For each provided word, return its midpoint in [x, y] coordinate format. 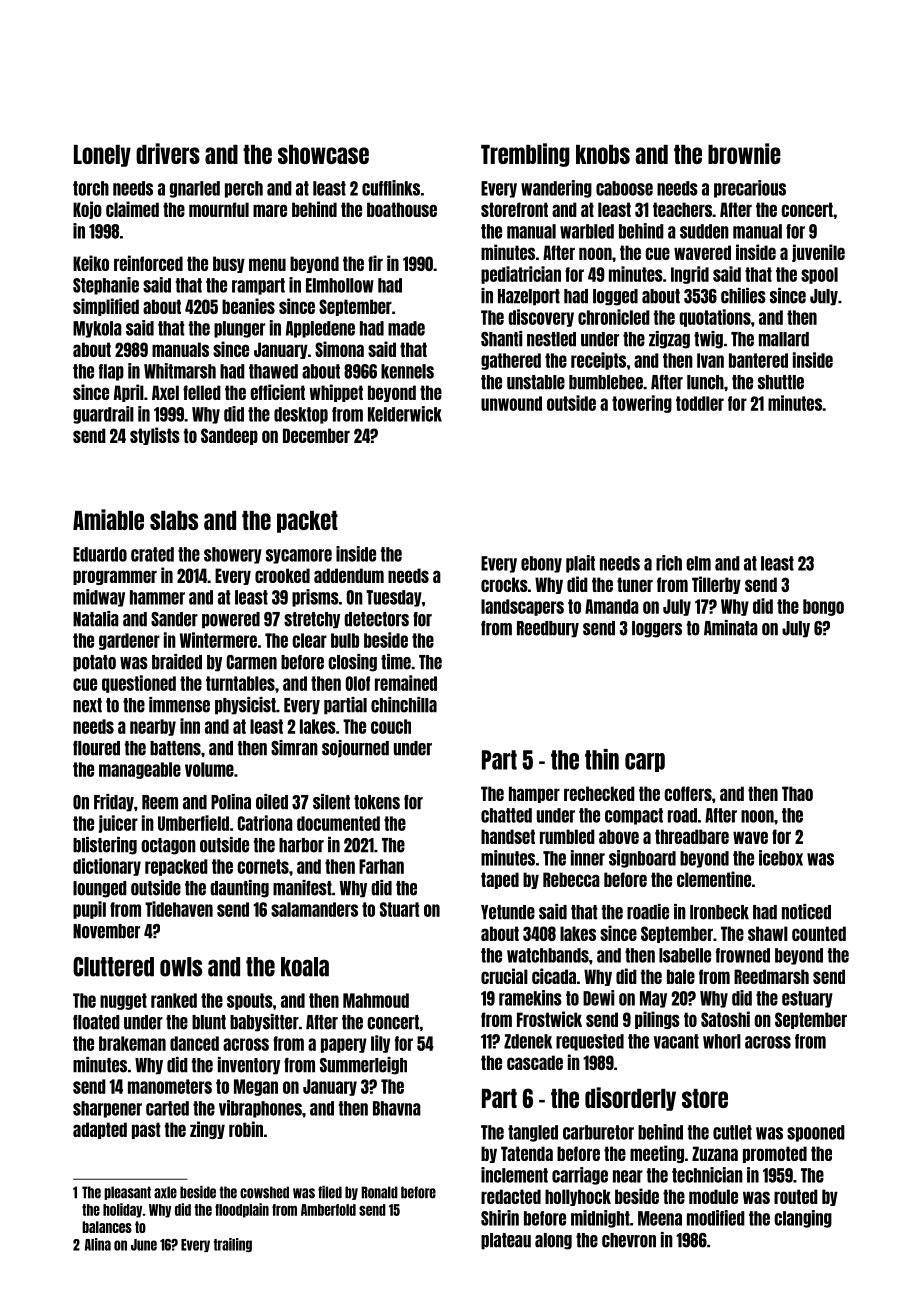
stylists [155, 436]
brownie [744, 153]
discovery [541, 318]
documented [338, 823]
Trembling [525, 155]
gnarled [195, 189]
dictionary [107, 867]
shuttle [781, 382]
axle [165, 1192]
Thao [797, 793]
